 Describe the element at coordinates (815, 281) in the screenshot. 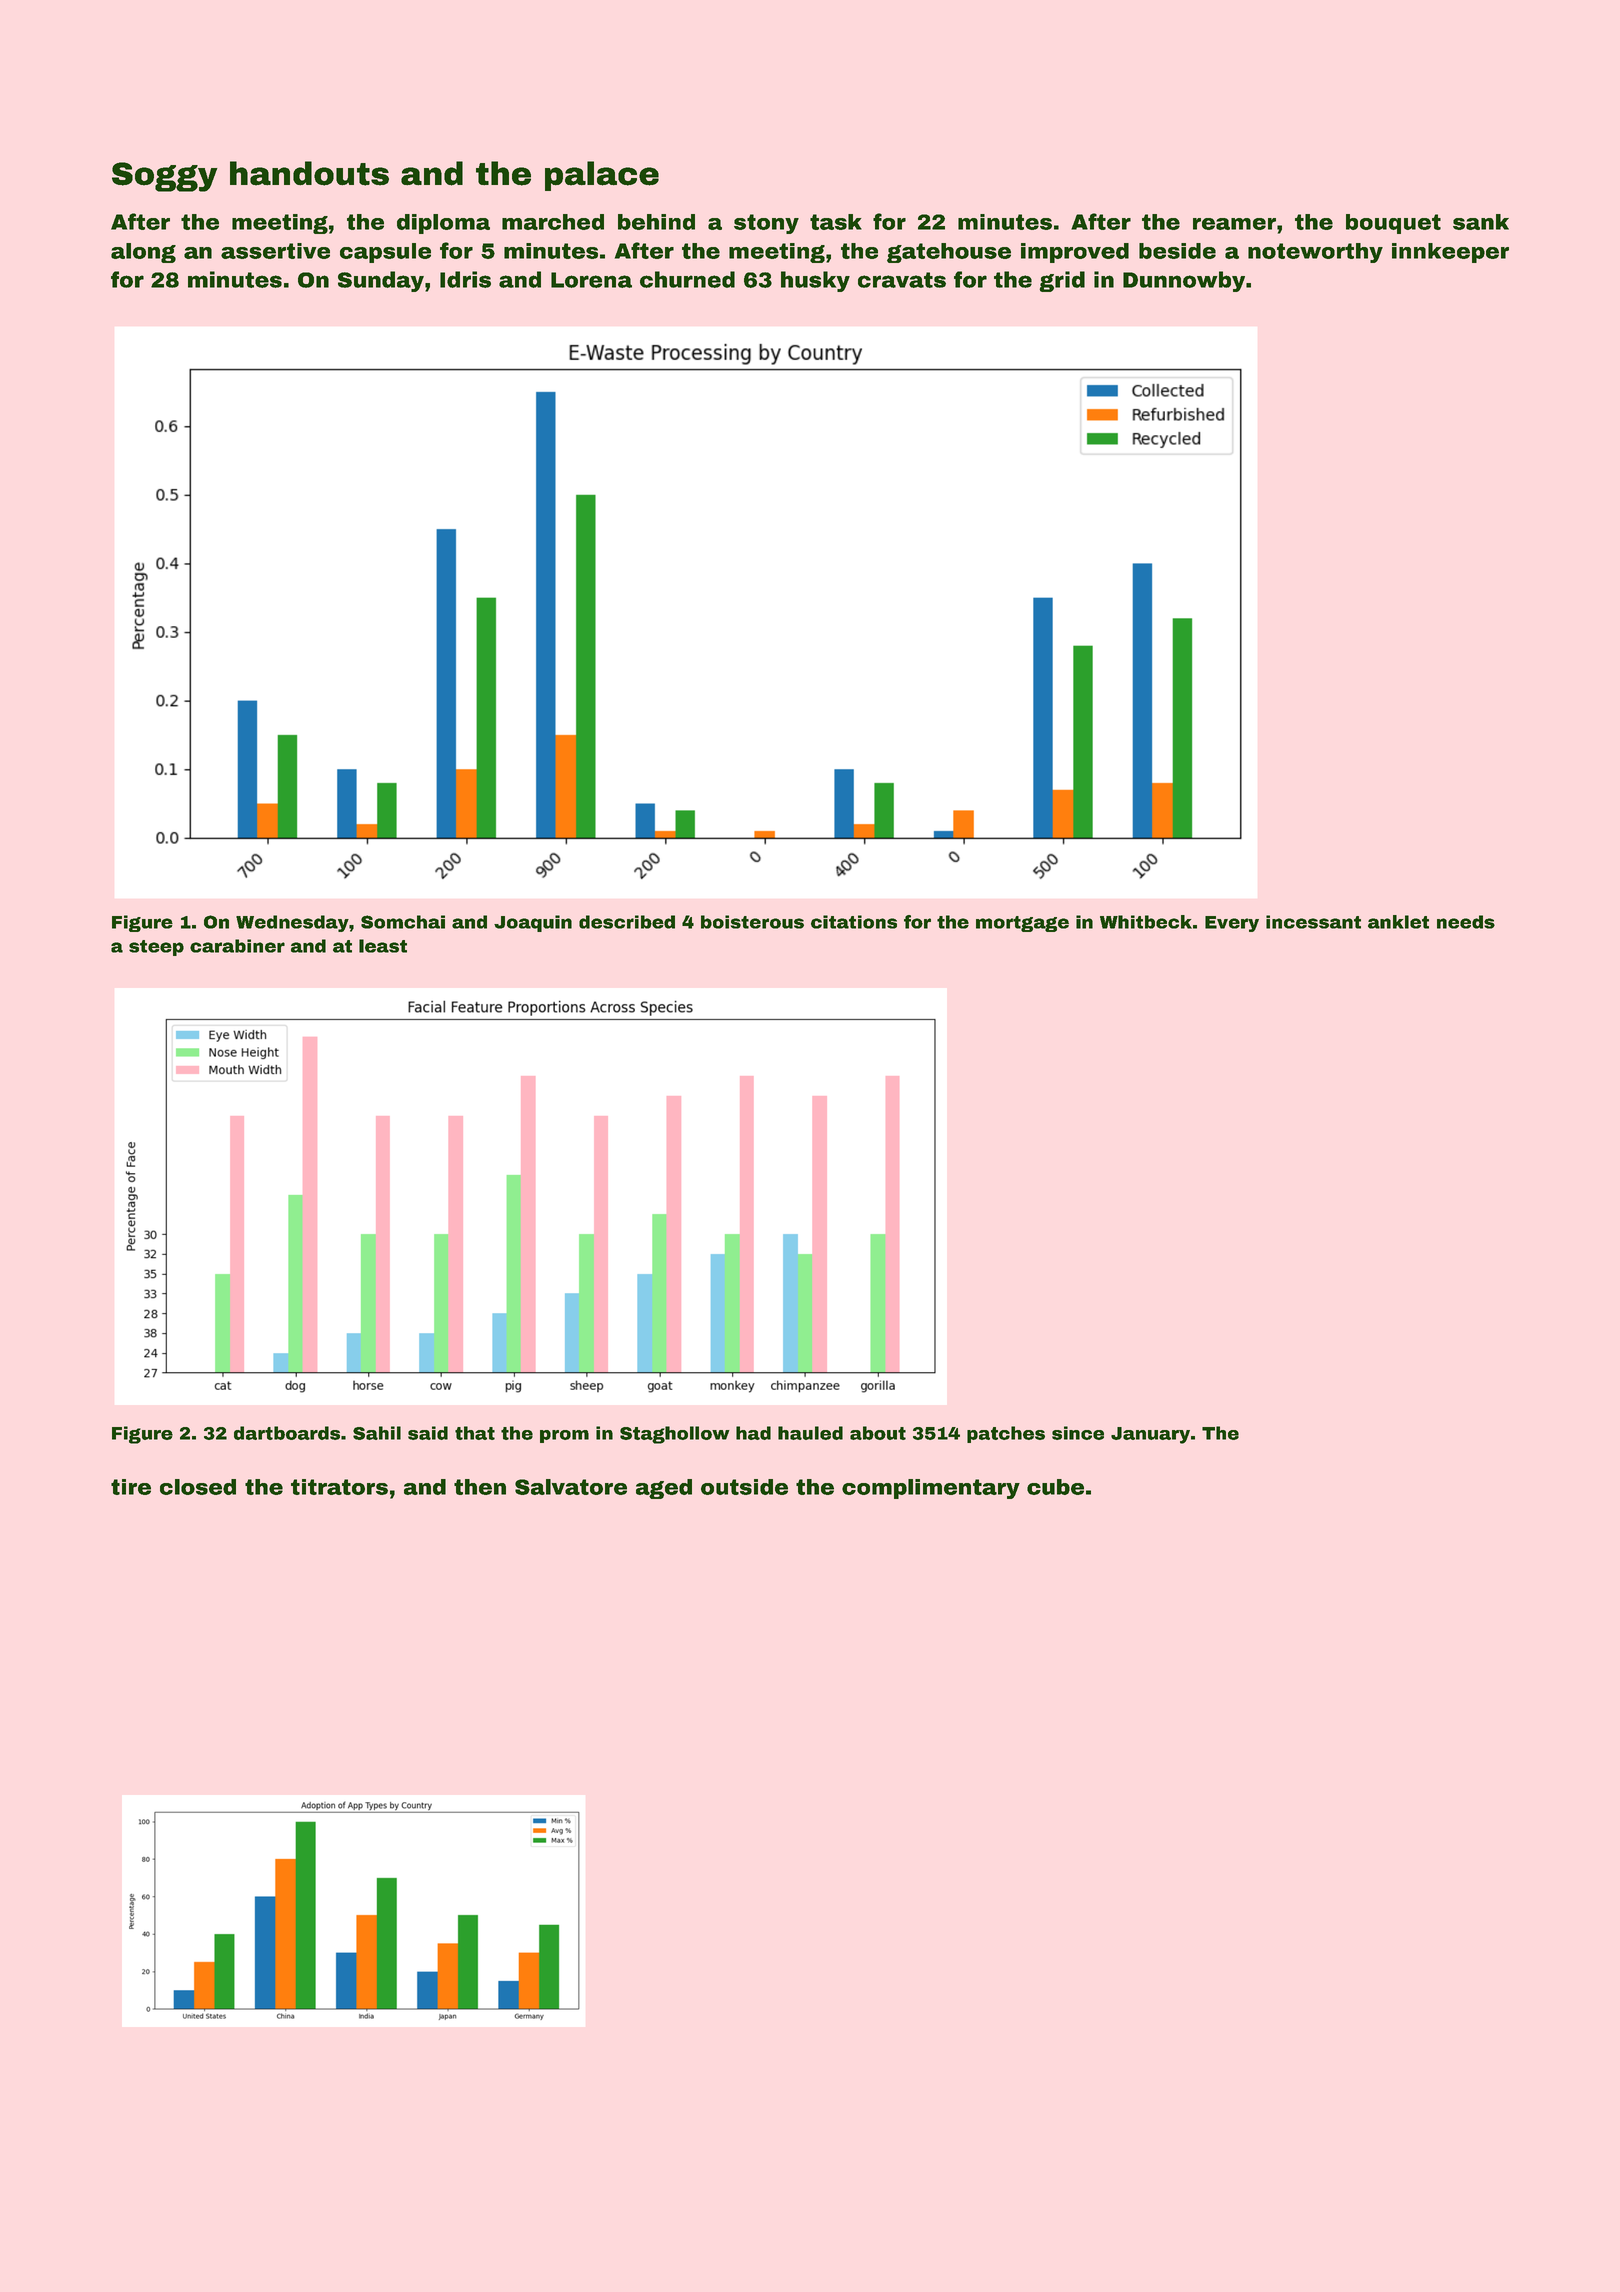

I see `husky` at that location.
